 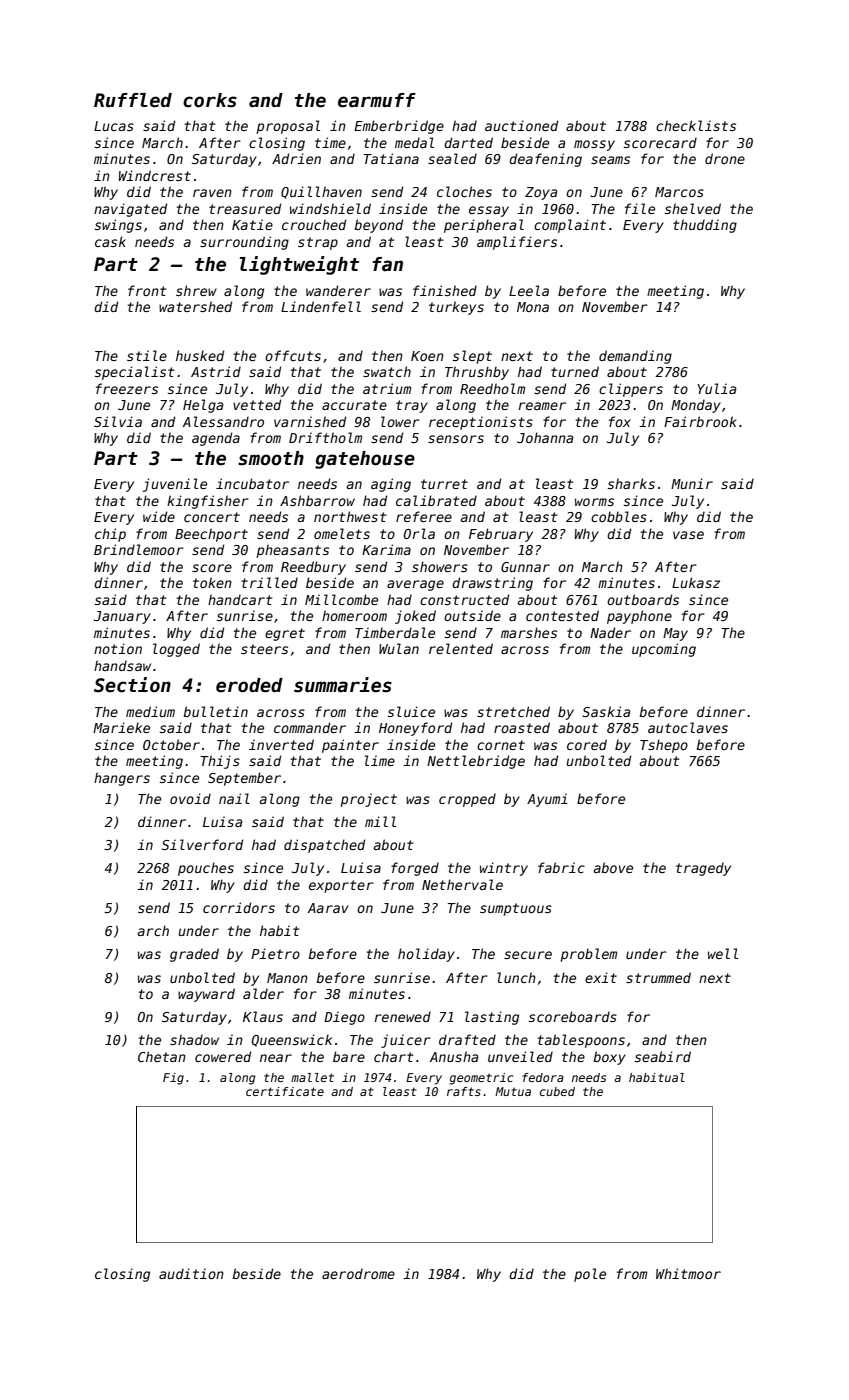 What do you see at coordinates (324, 846) in the page?
I see `dispatched` at bounding box center [324, 846].
